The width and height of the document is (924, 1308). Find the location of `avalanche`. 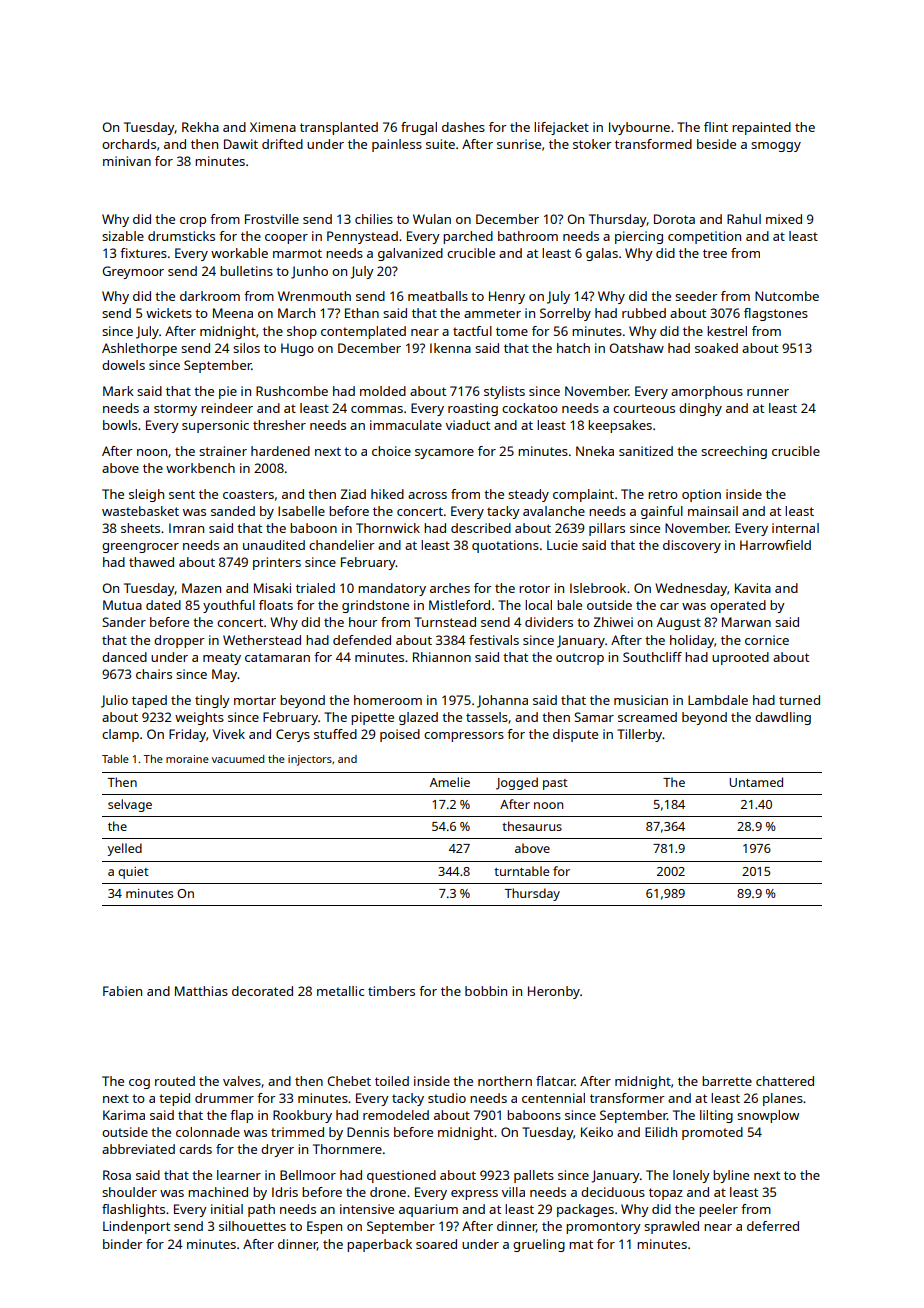

avalanche is located at coordinates (554, 511).
